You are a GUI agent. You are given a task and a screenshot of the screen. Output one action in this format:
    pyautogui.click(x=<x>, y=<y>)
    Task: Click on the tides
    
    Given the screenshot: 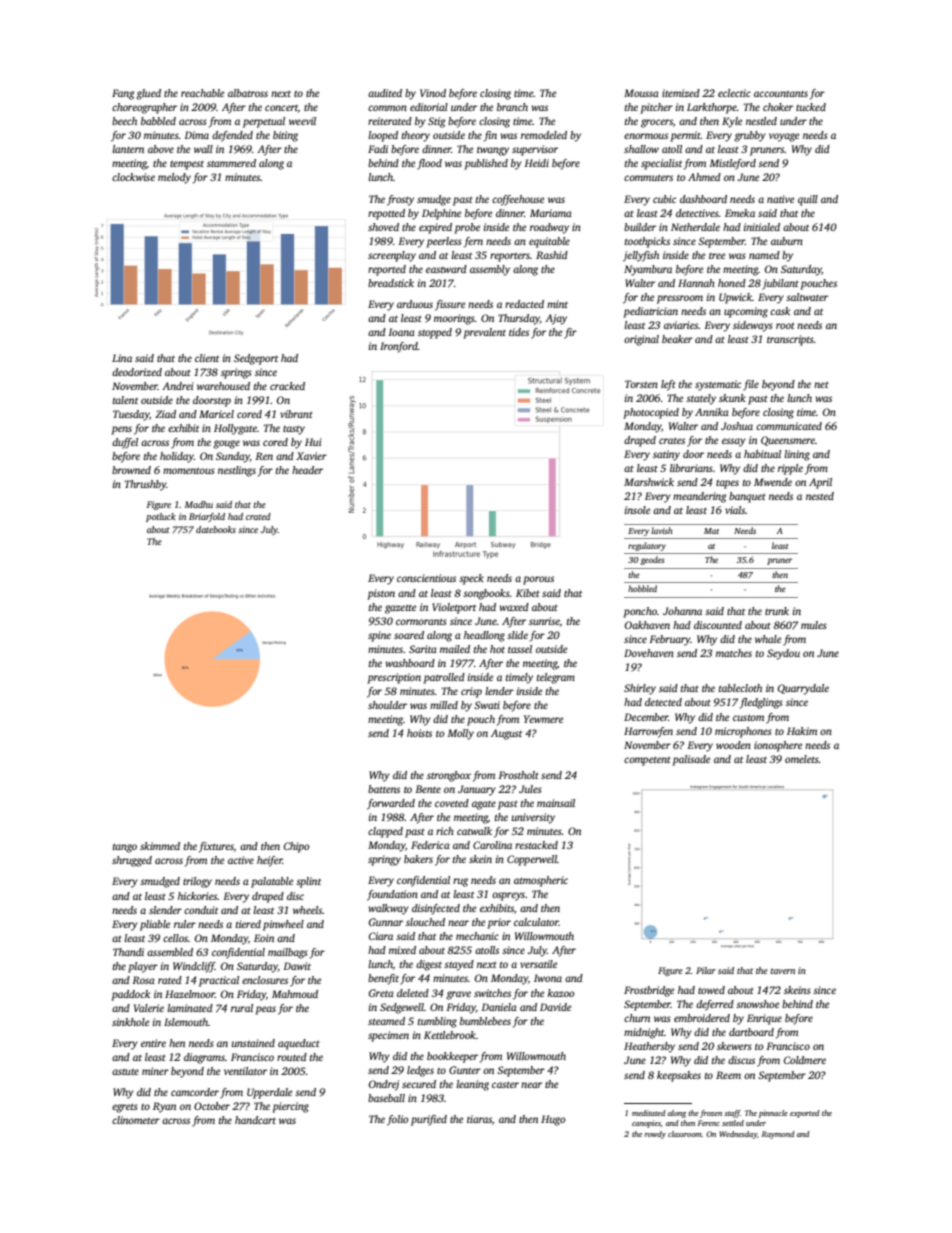 What is the action you would take?
    pyautogui.click(x=519, y=332)
